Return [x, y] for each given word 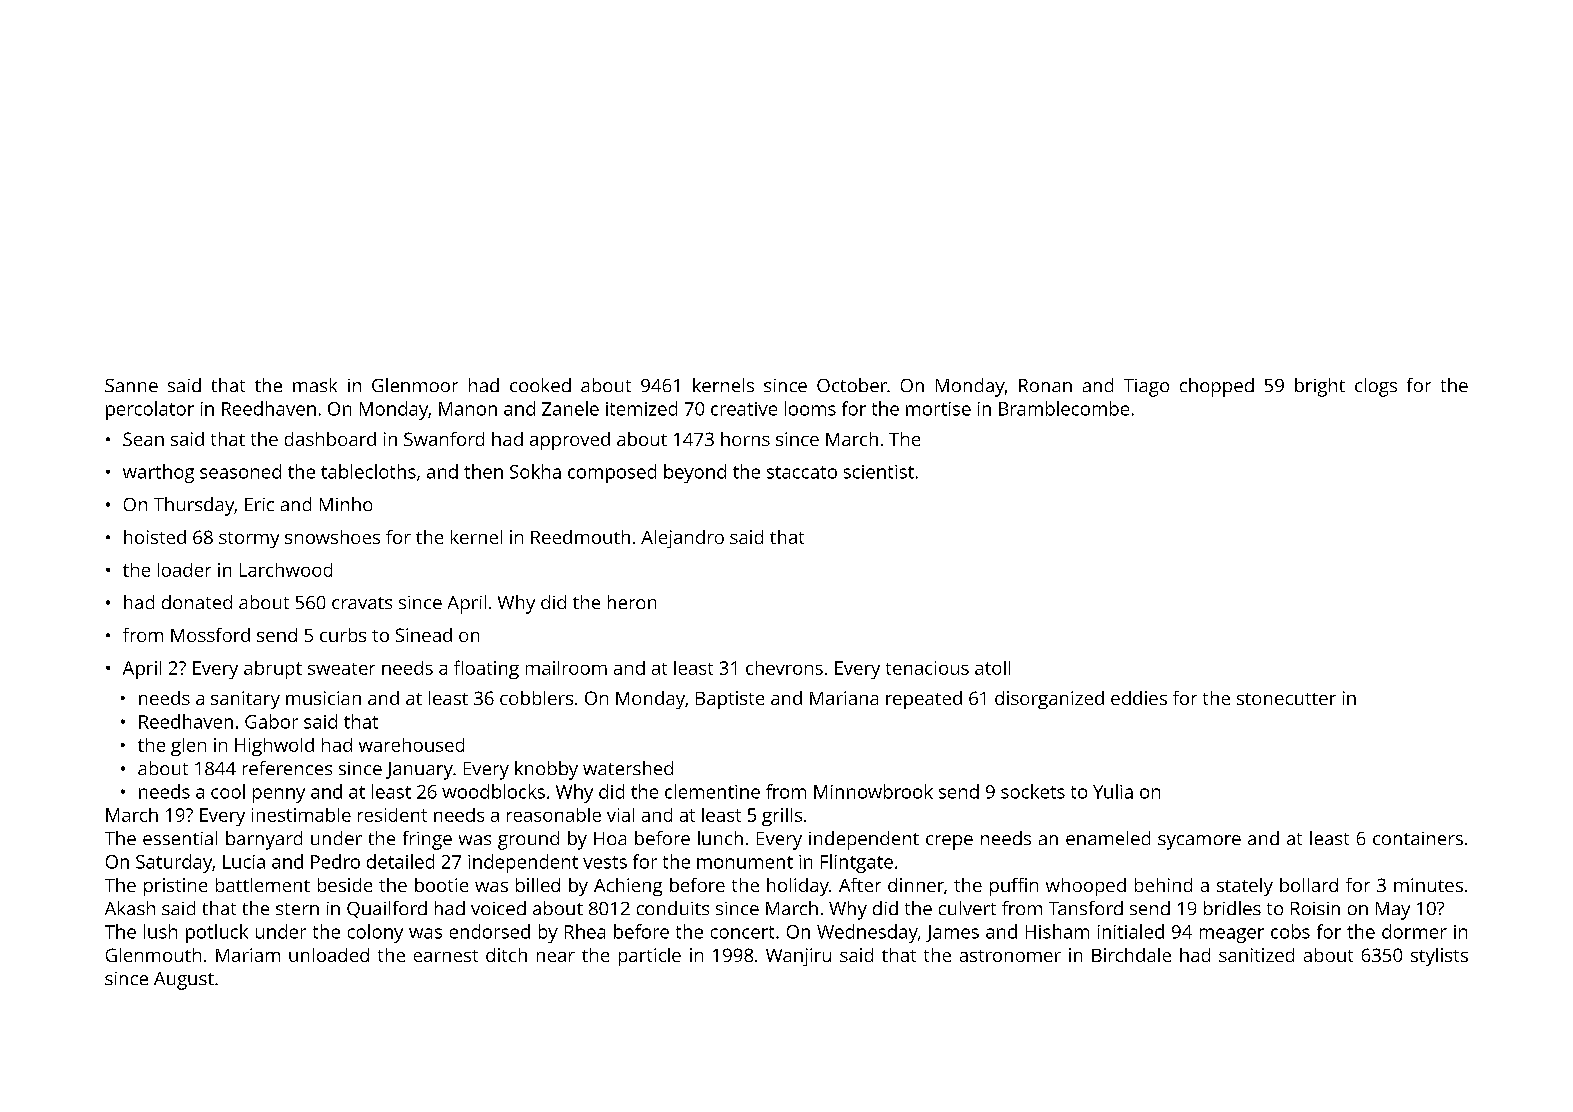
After [860, 885]
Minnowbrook [873, 791]
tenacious [927, 668]
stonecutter [1286, 699]
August [184, 981]
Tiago [1146, 388]
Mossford [210, 635]
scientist [879, 472]
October [852, 385]
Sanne [131, 385]
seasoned [240, 471]
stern [297, 909]
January [419, 771]
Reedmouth [580, 537]
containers [1418, 838]
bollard [1309, 885]
